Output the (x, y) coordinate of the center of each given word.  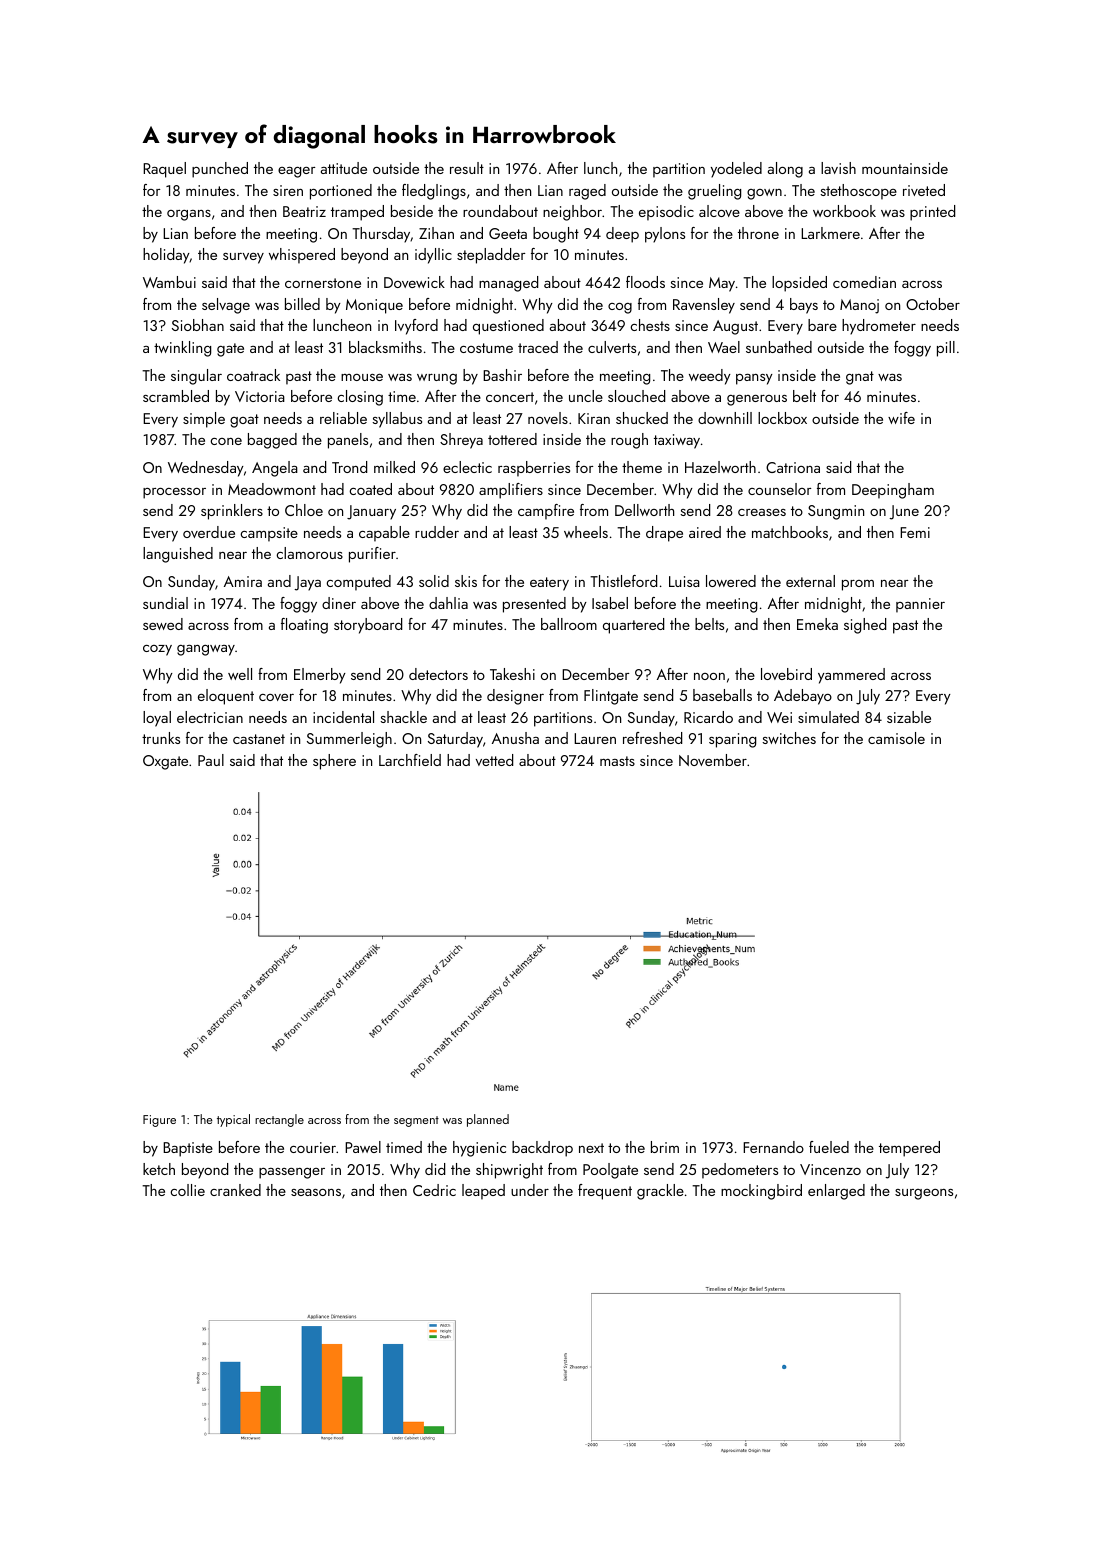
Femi (915, 532)
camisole (896, 738)
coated (370, 489)
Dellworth (644, 510)
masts (617, 761)
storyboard (368, 626)
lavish (838, 168)
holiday (166, 256)
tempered (909, 1149)
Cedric (434, 1190)
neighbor (572, 213)
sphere (334, 762)
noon (709, 676)
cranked (235, 1190)
